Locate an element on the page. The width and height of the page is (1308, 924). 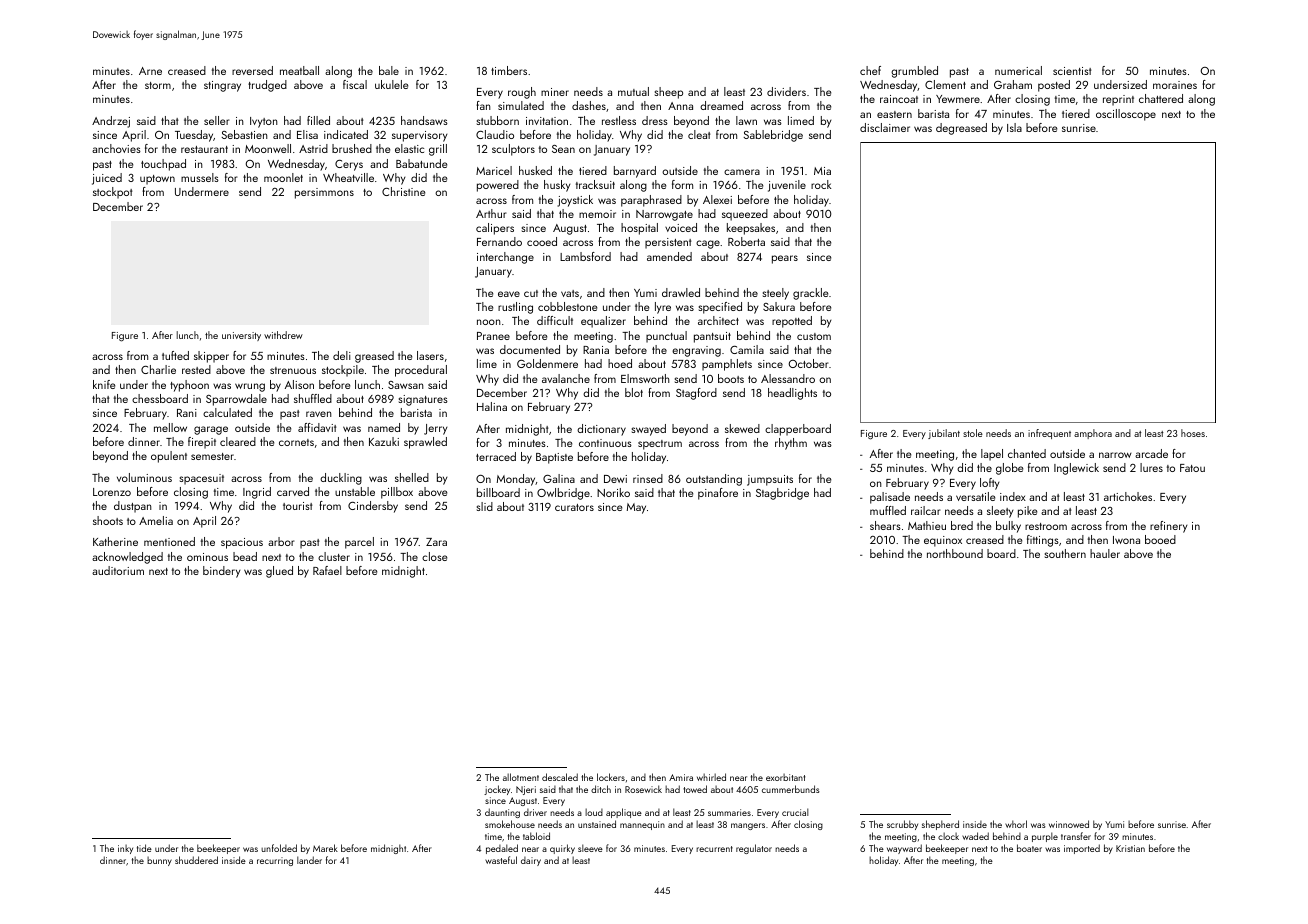
mellow is located at coordinates (170, 427).
